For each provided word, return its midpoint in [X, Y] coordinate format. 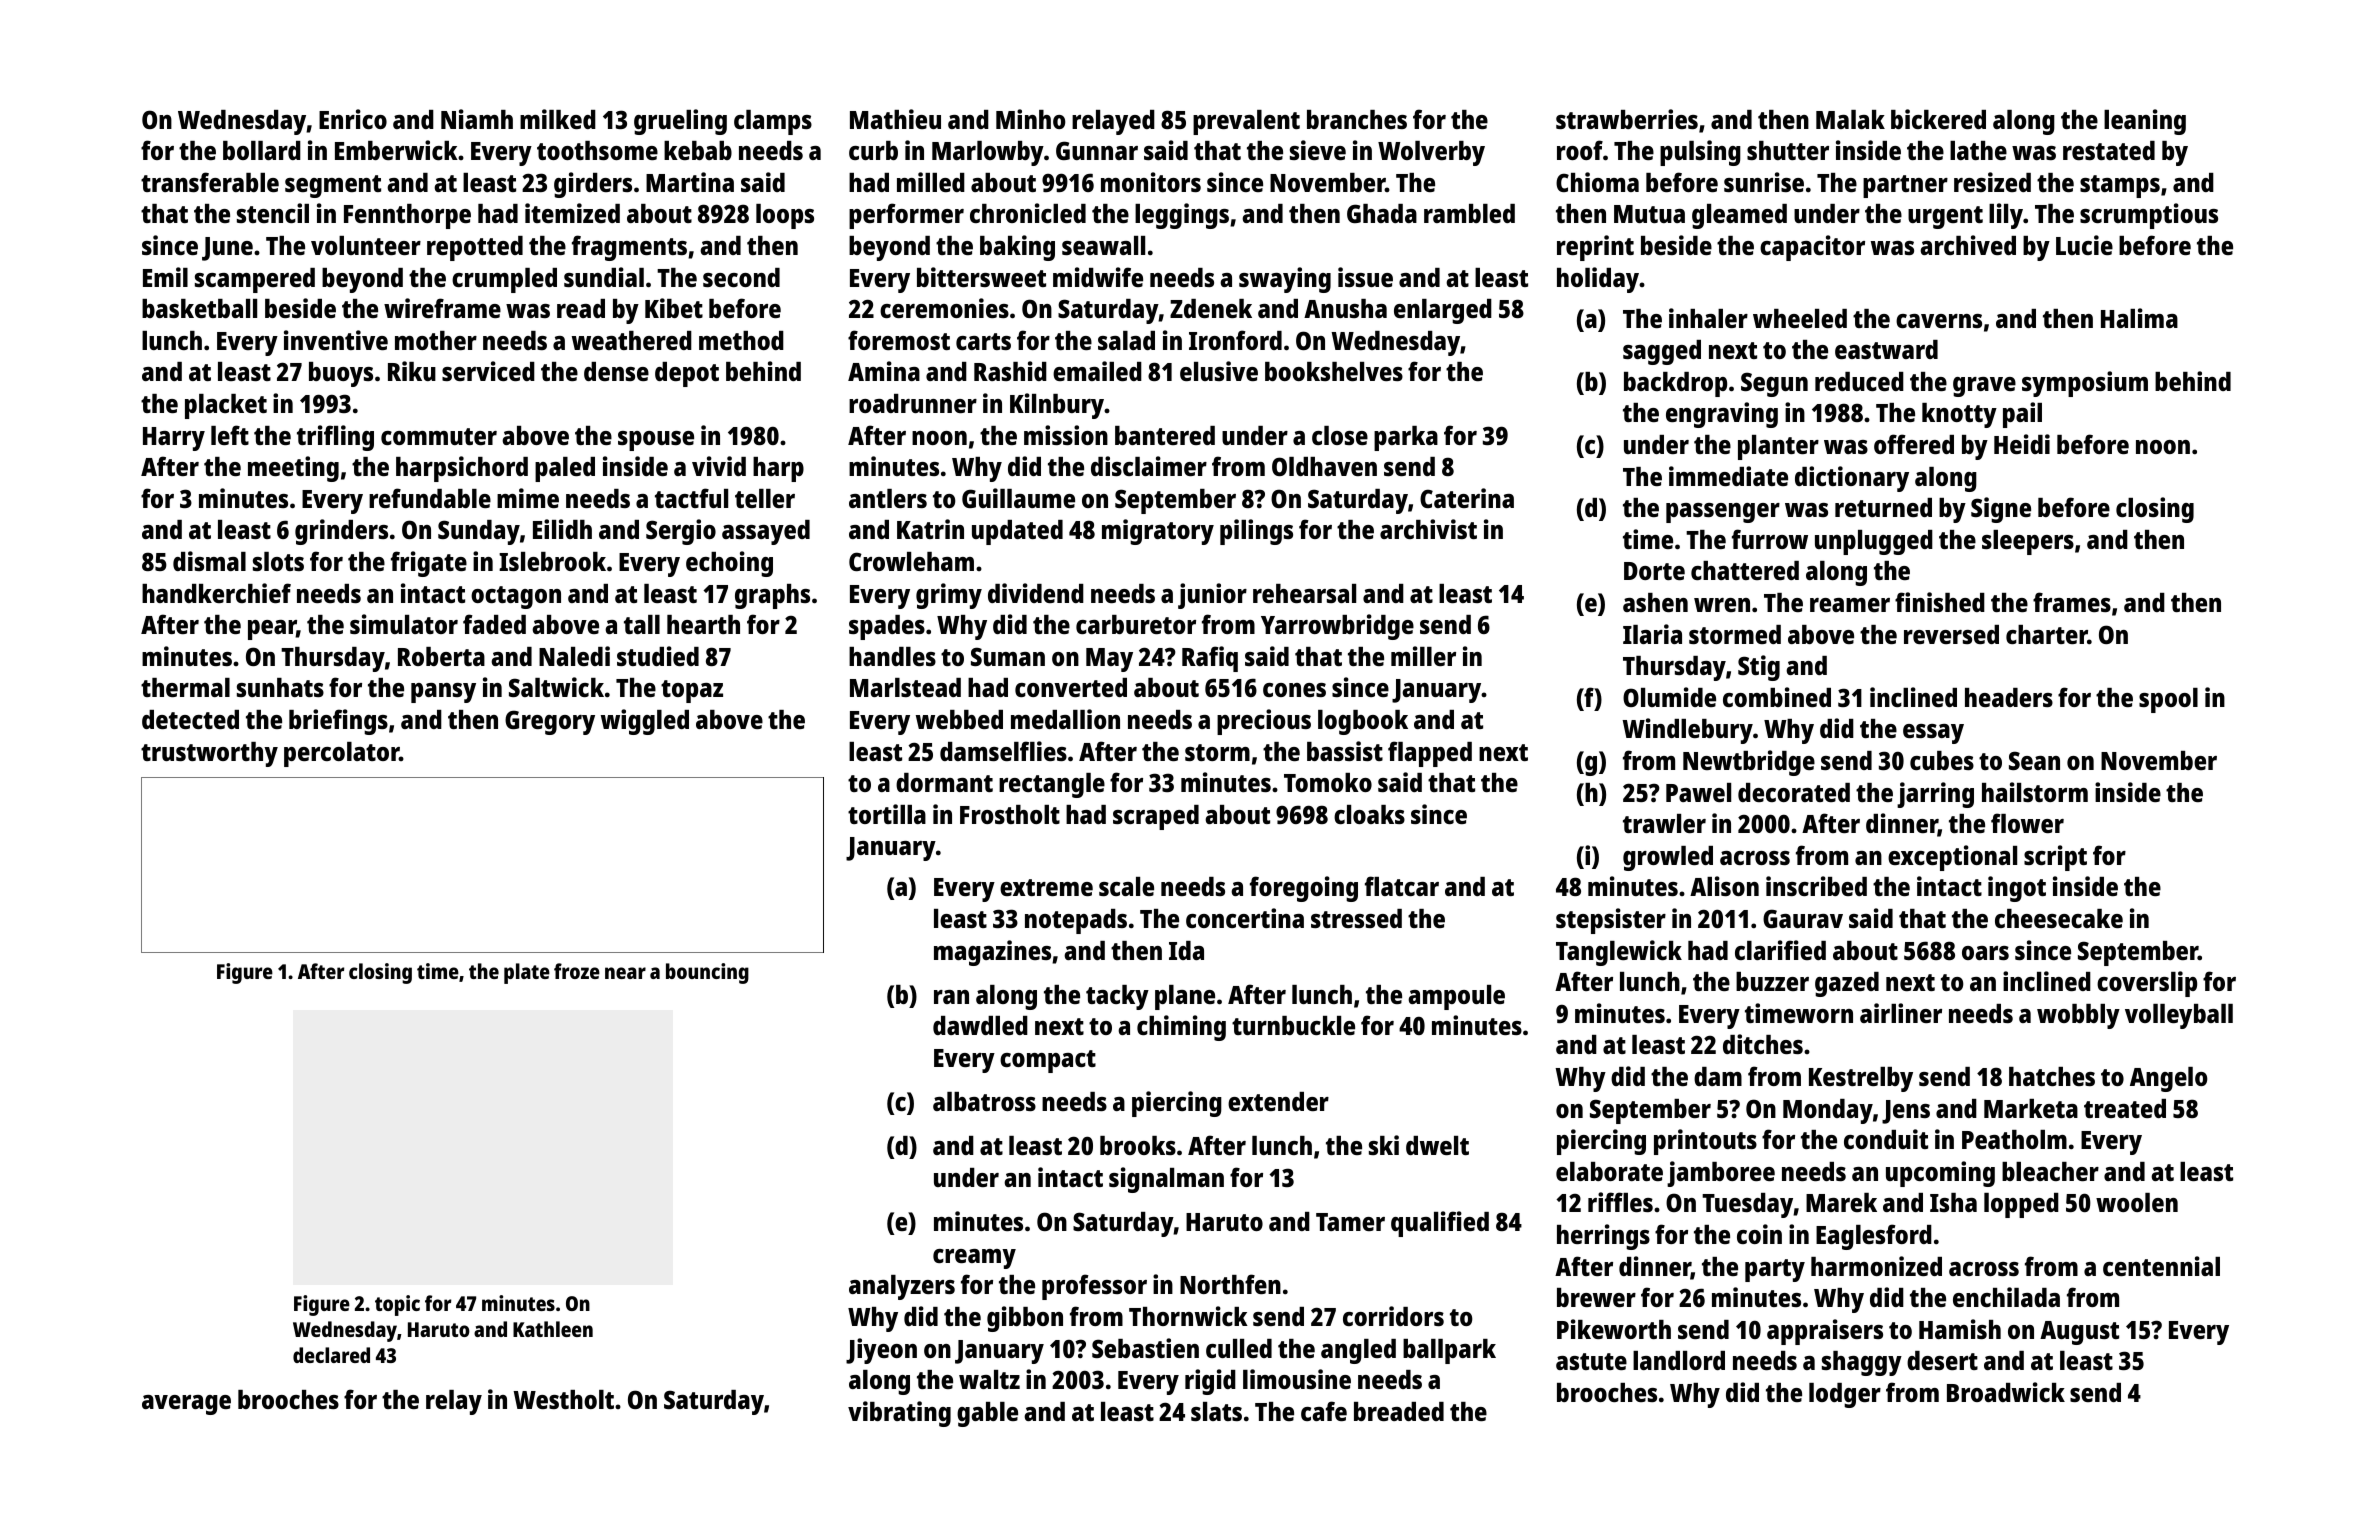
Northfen [1230, 1284]
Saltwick [556, 687]
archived [1968, 245]
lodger [1845, 1395]
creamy [974, 1259]
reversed [1951, 634]
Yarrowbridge [1337, 627]
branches [1357, 119]
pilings [1256, 532]
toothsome [597, 150]
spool [2168, 700]
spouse [656, 441]
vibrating [899, 1414]
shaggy [1862, 1363]
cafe [1324, 1411]
